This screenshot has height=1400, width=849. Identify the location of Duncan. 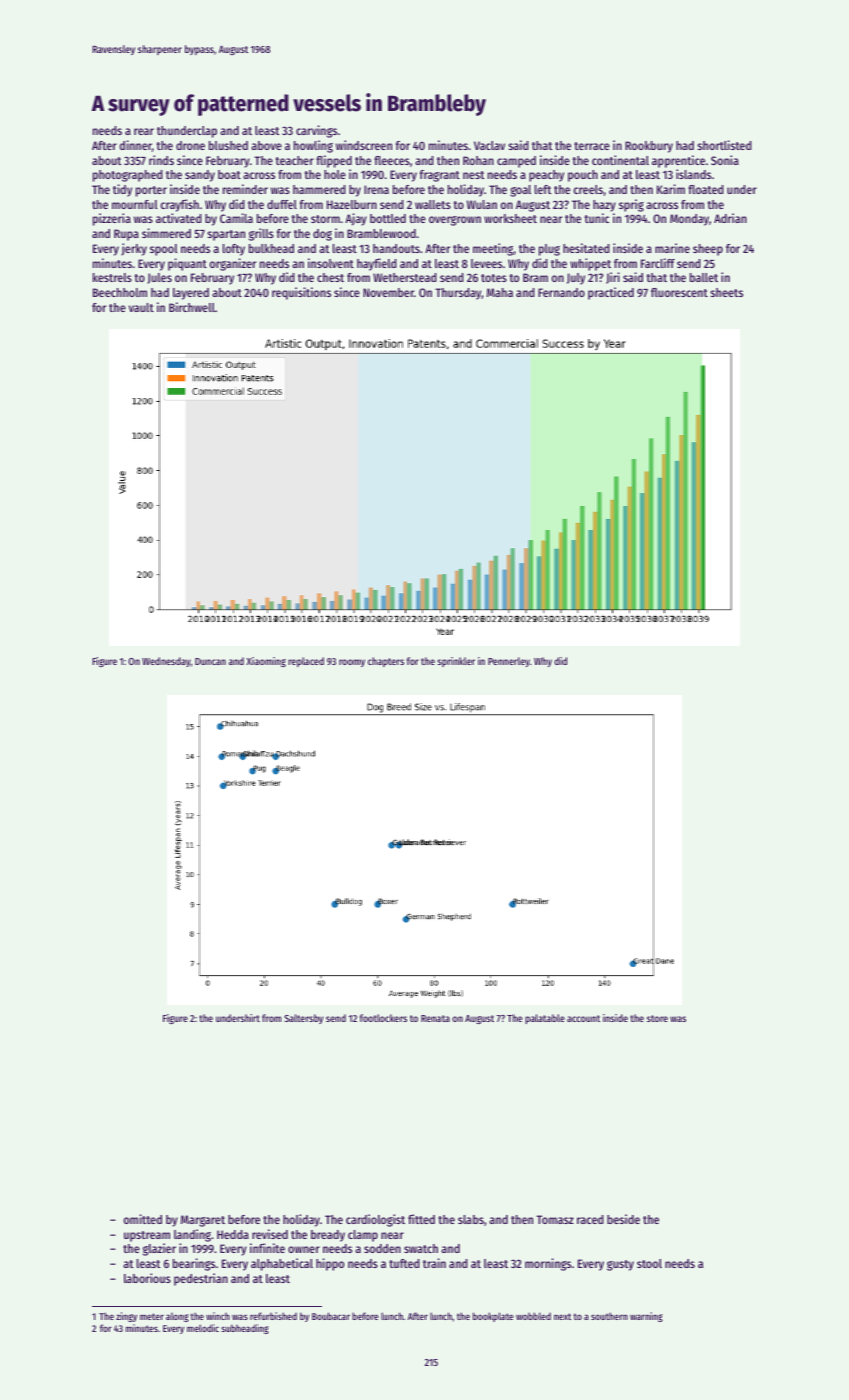
(210, 661).
